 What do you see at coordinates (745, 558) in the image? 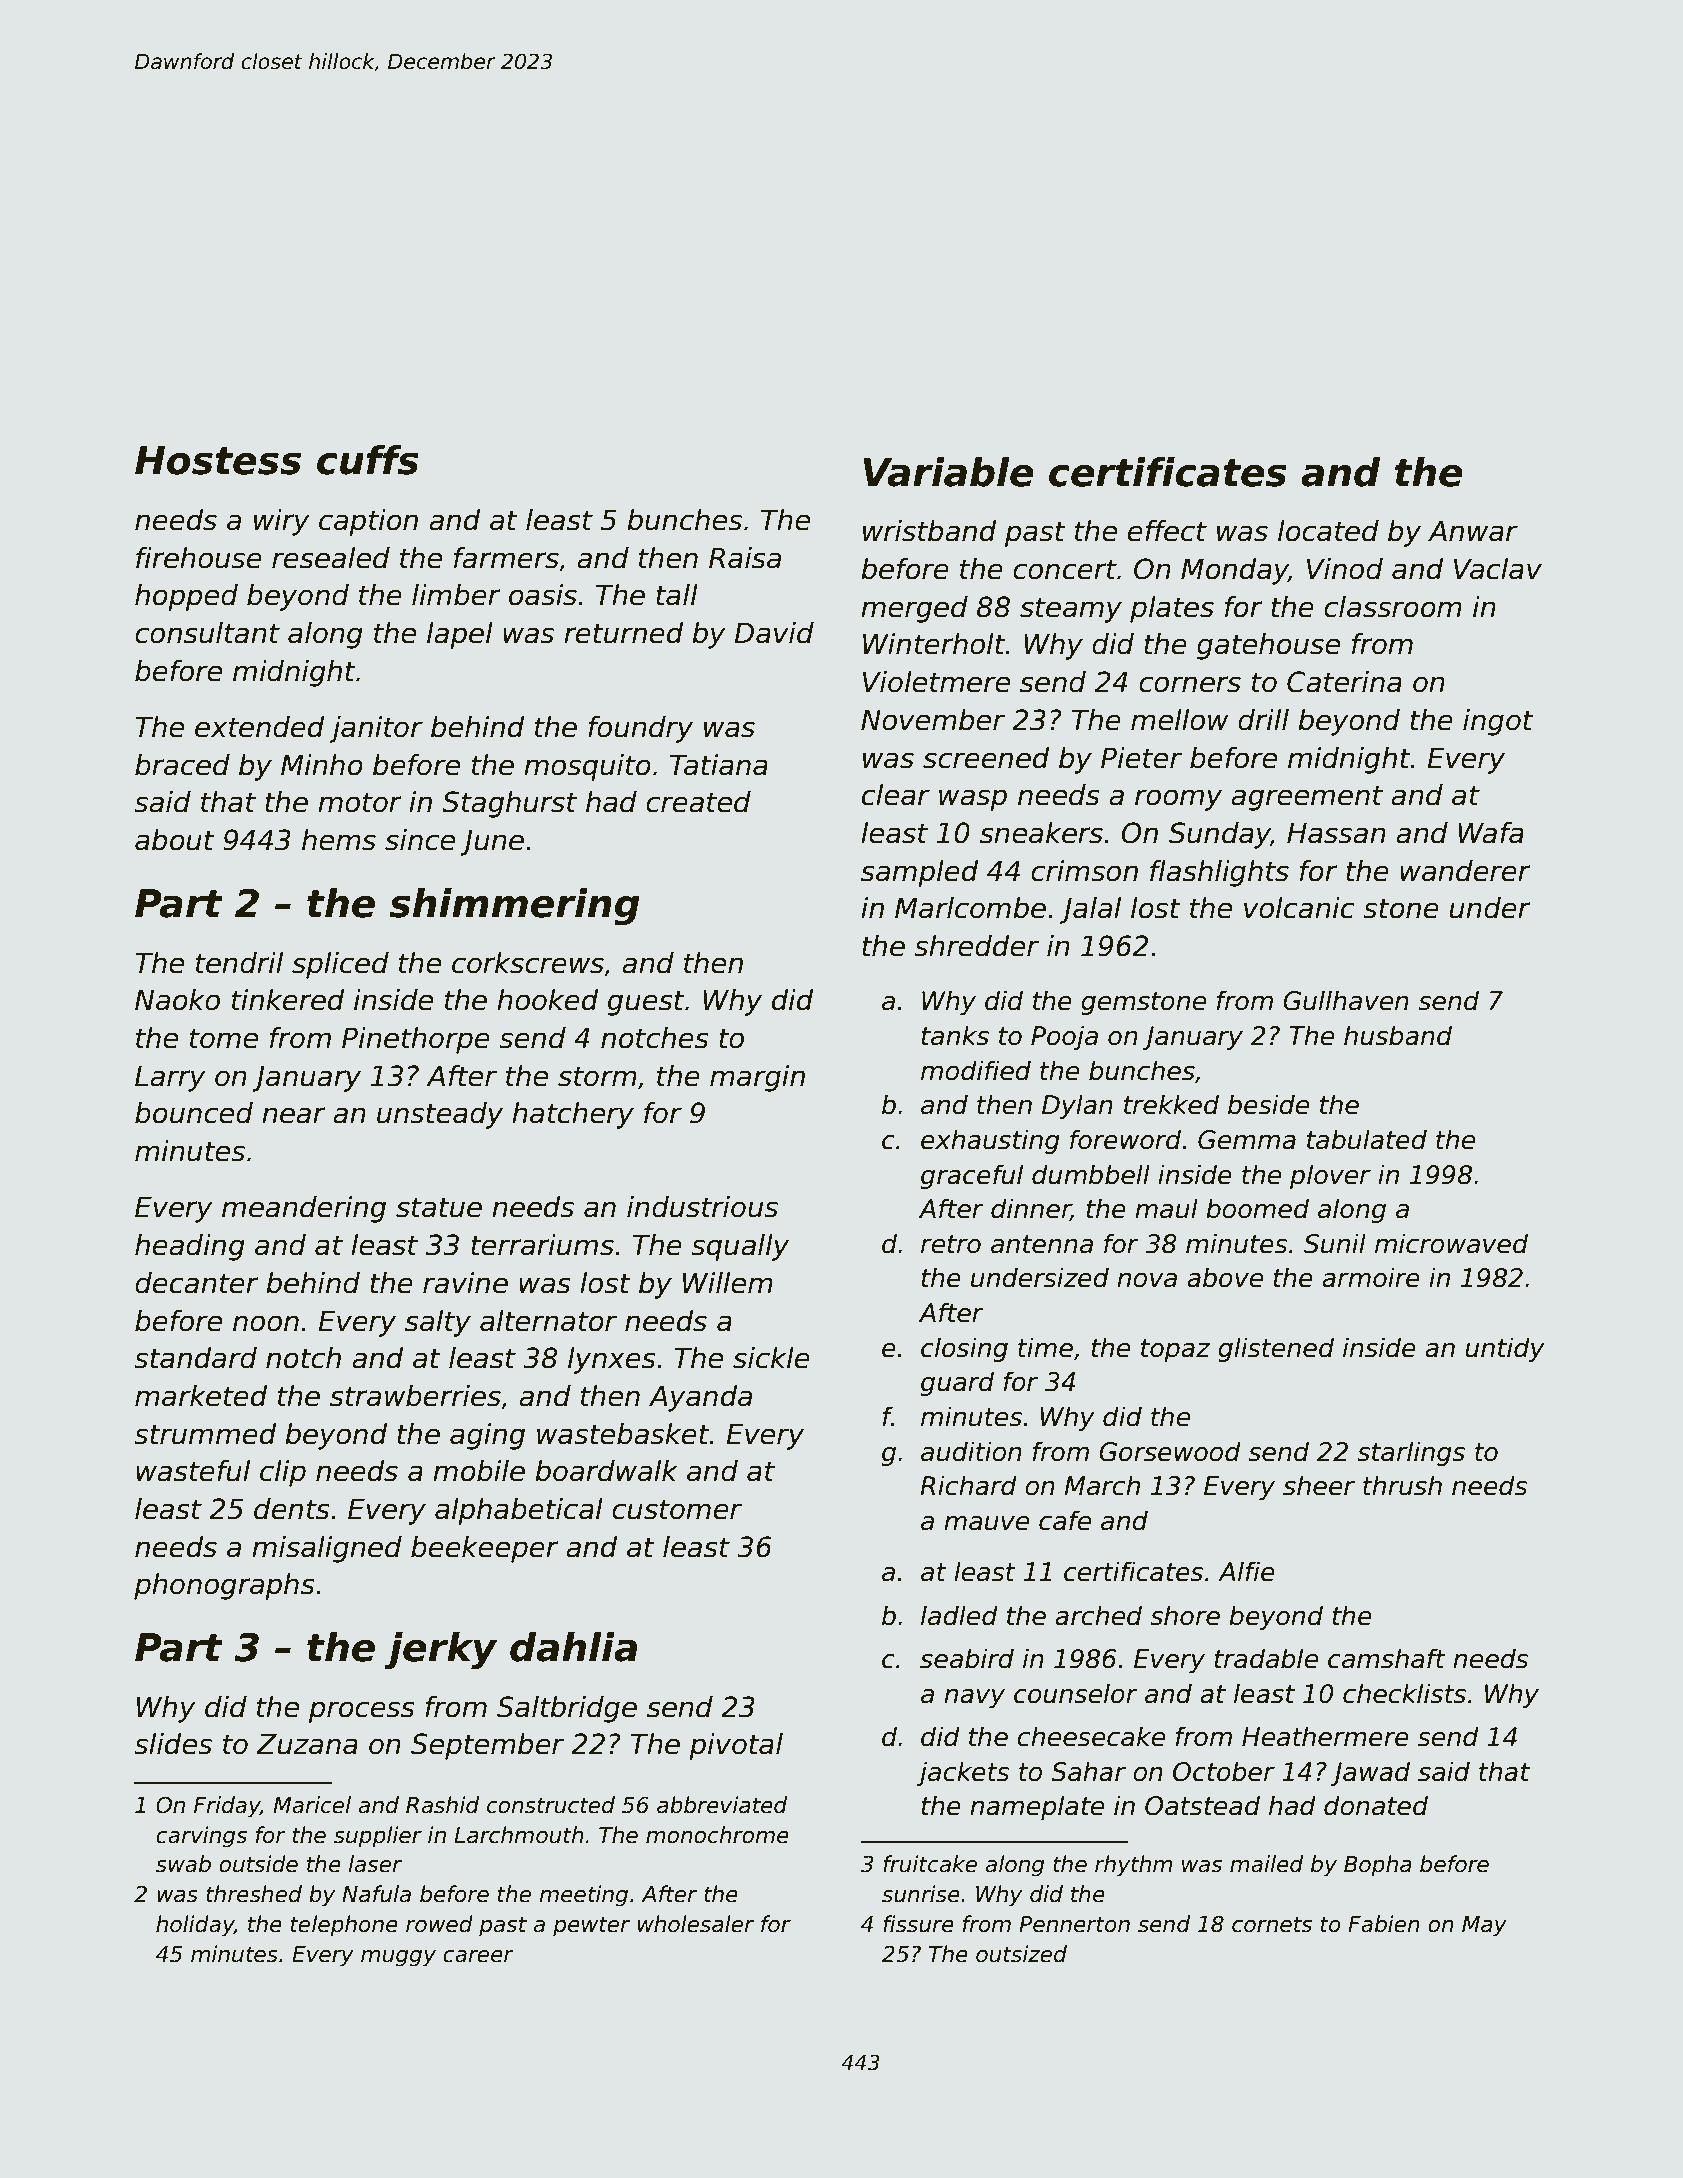
I see `Raisa` at bounding box center [745, 558].
